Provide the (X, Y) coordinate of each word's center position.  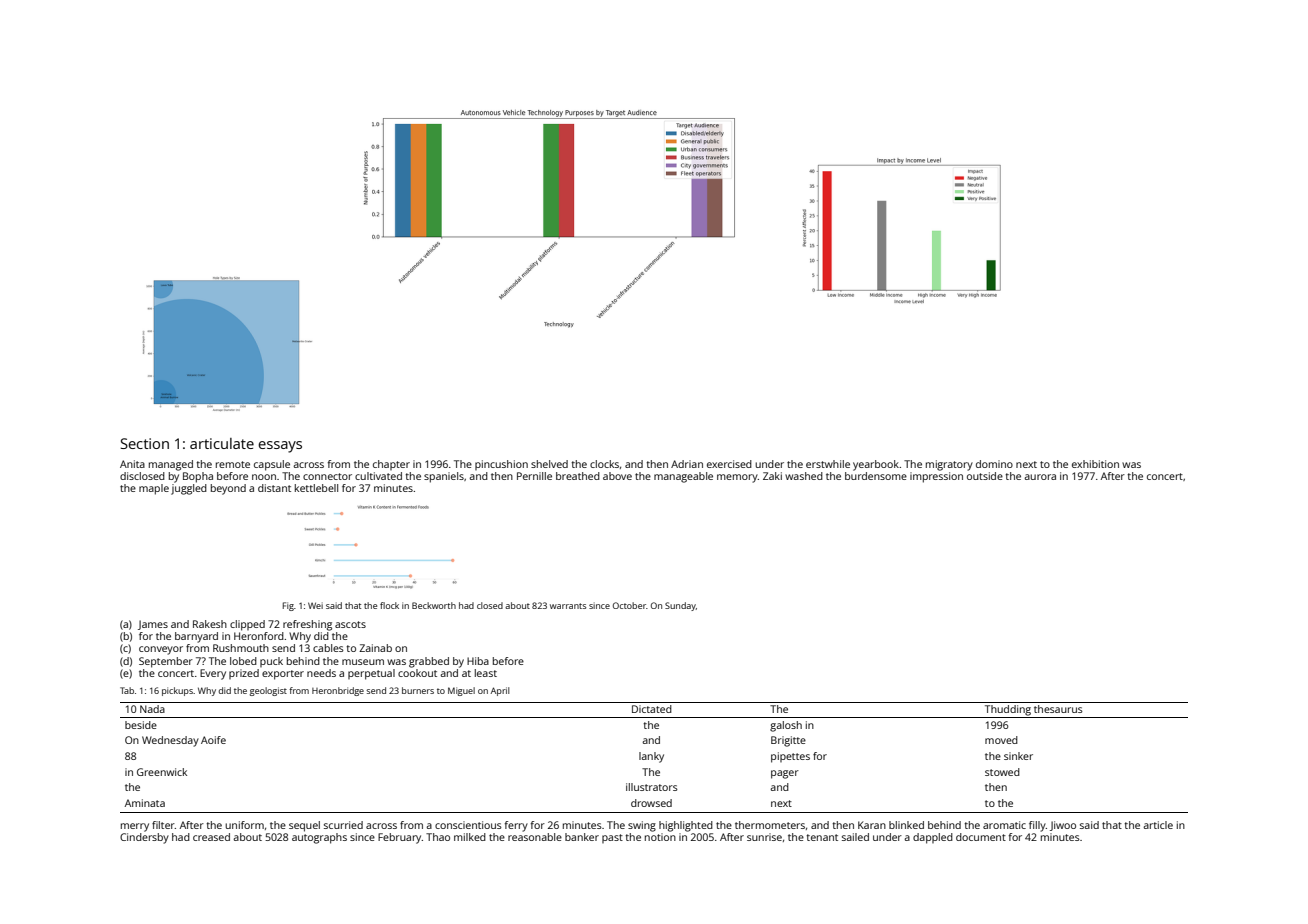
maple (154, 489)
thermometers (770, 825)
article (1158, 825)
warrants (568, 606)
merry (135, 827)
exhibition (1095, 464)
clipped (247, 625)
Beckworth (434, 605)
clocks (604, 464)
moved (1001, 740)
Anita (132, 464)
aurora (1040, 477)
